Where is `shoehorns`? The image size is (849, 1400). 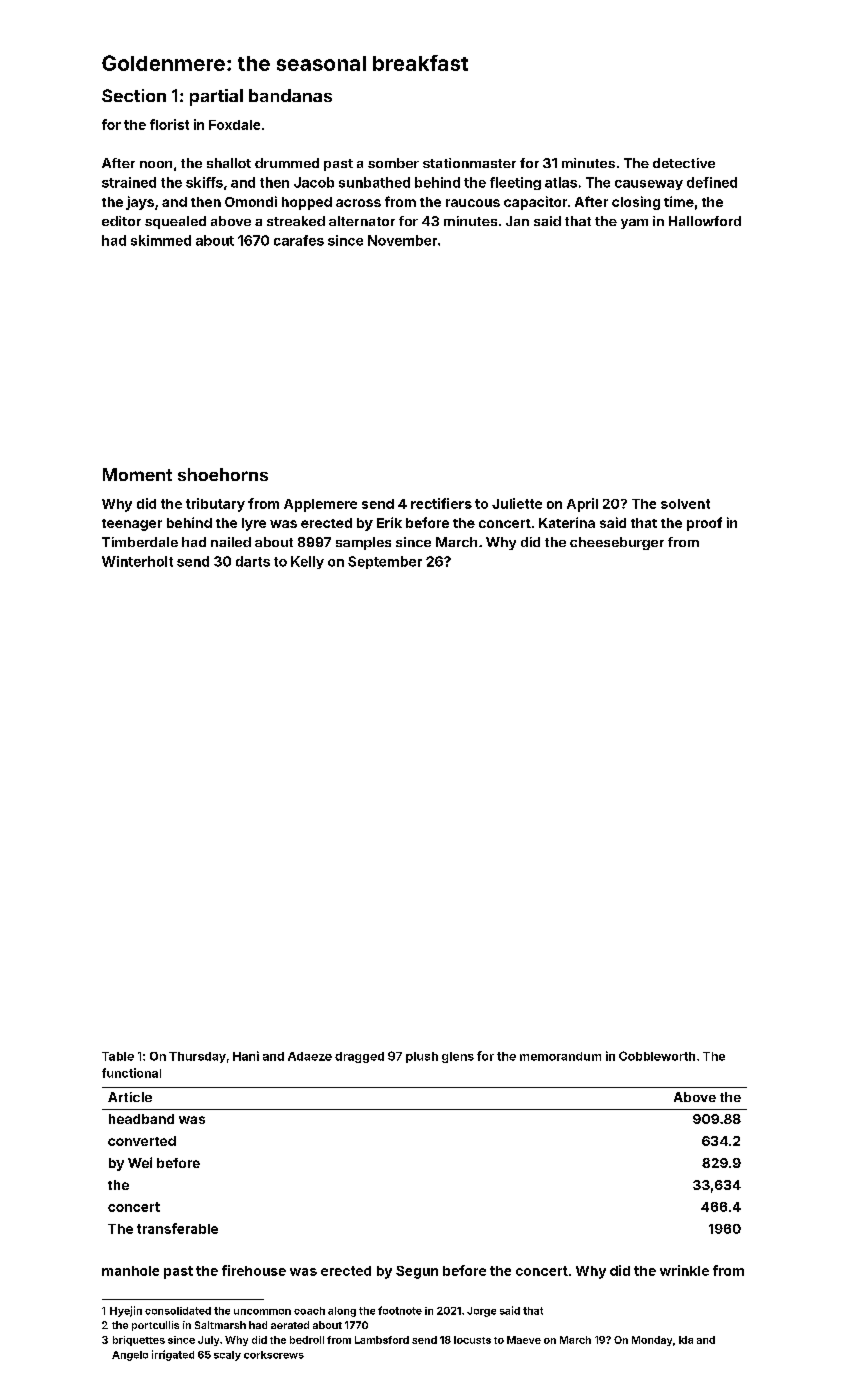 shoehorns is located at coordinates (223, 474).
